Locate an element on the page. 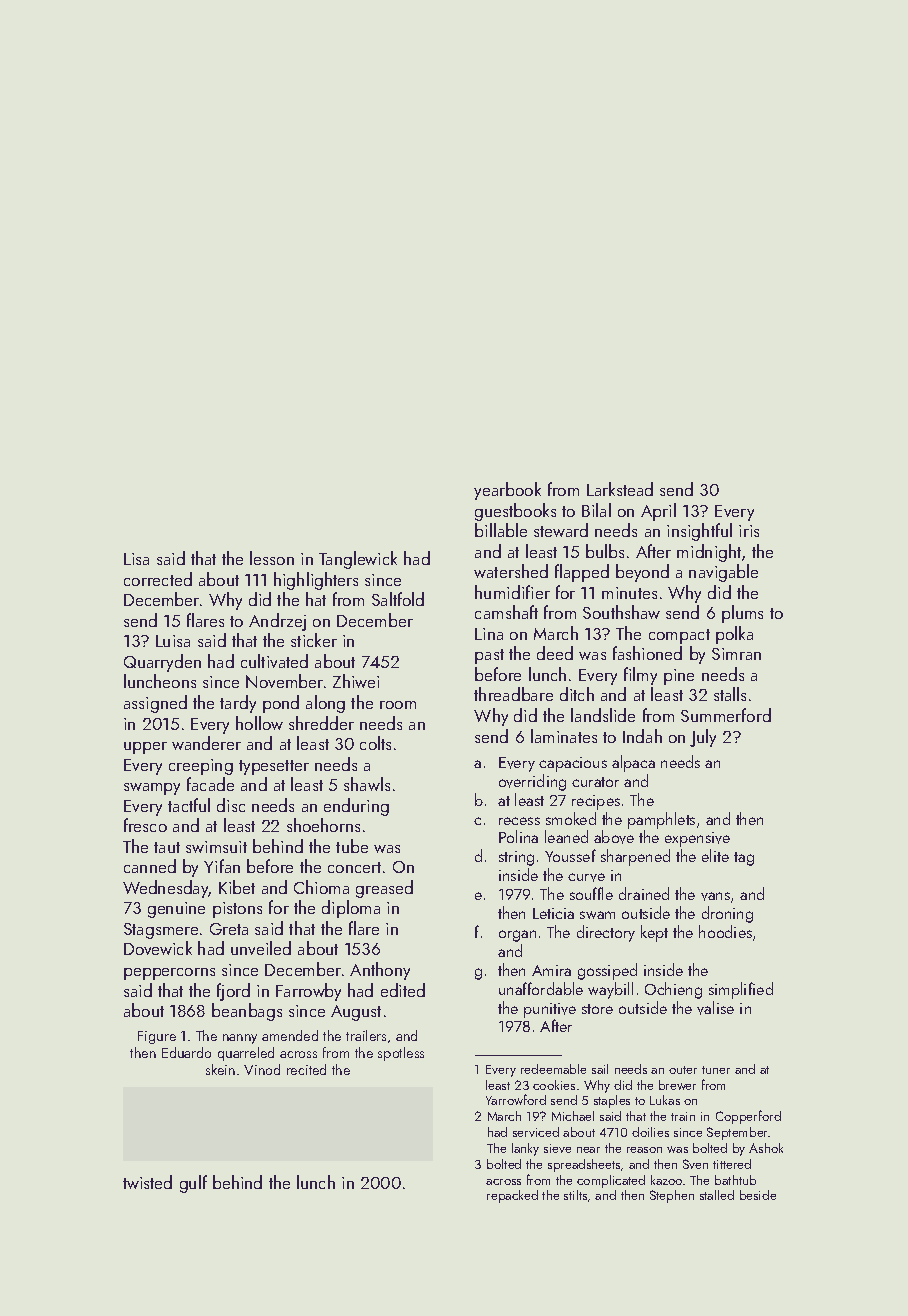 The height and width of the document is (1316, 908). Quarryden is located at coordinates (162, 663).
